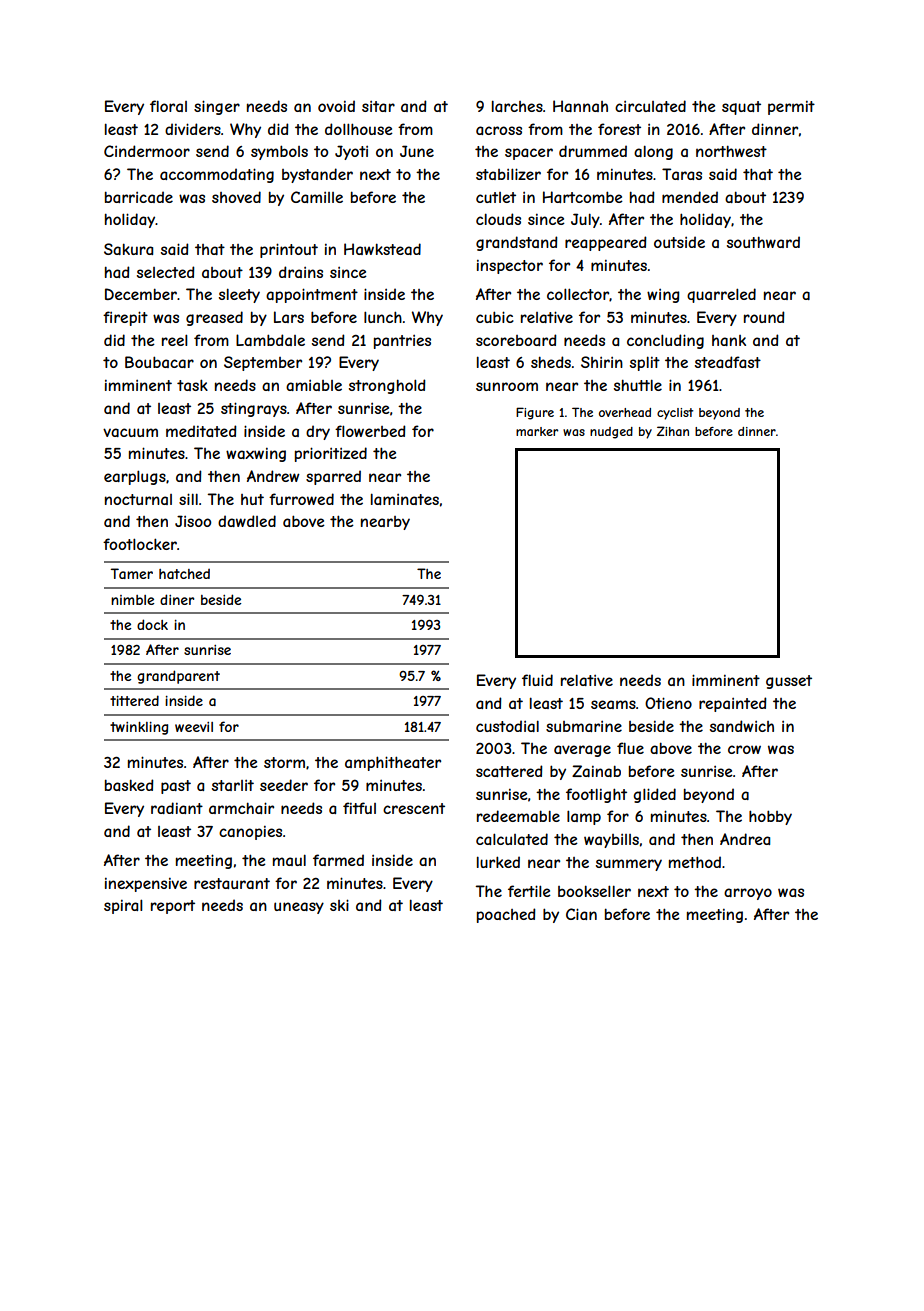 The height and width of the screenshot is (1311, 924). What do you see at coordinates (141, 294) in the screenshot?
I see `December` at bounding box center [141, 294].
